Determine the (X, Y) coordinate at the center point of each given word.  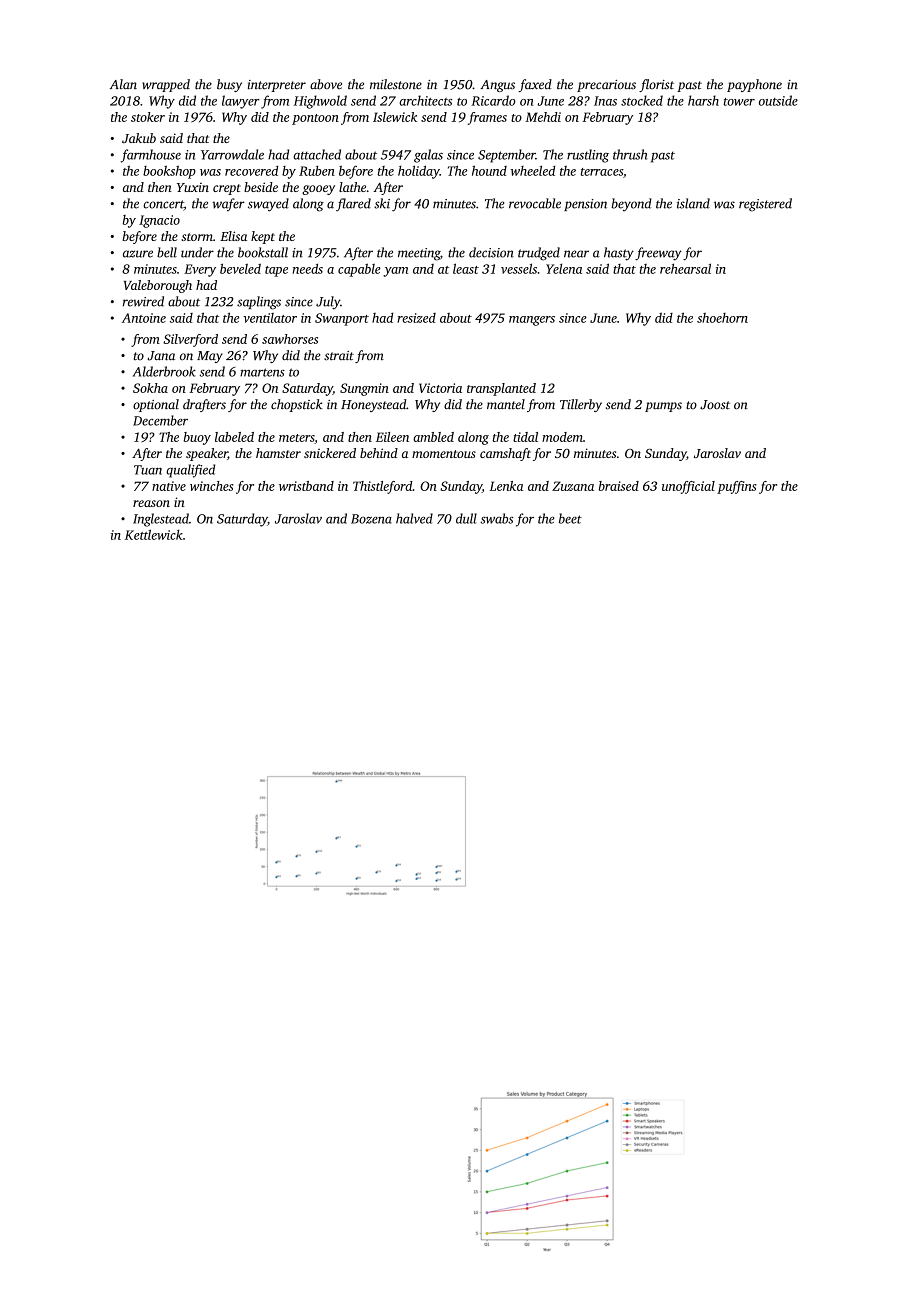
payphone (754, 85)
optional (156, 405)
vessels (519, 268)
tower (739, 102)
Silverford (190, 340)
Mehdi (543, 117)
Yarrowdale (232, 154)
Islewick (395, 117)
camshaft (505, 454)
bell (167, 252)
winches (211, 486)
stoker (148, 117)
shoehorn (722, 318)
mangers (532, 321)
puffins (736, 487)
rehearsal (685, 268)
